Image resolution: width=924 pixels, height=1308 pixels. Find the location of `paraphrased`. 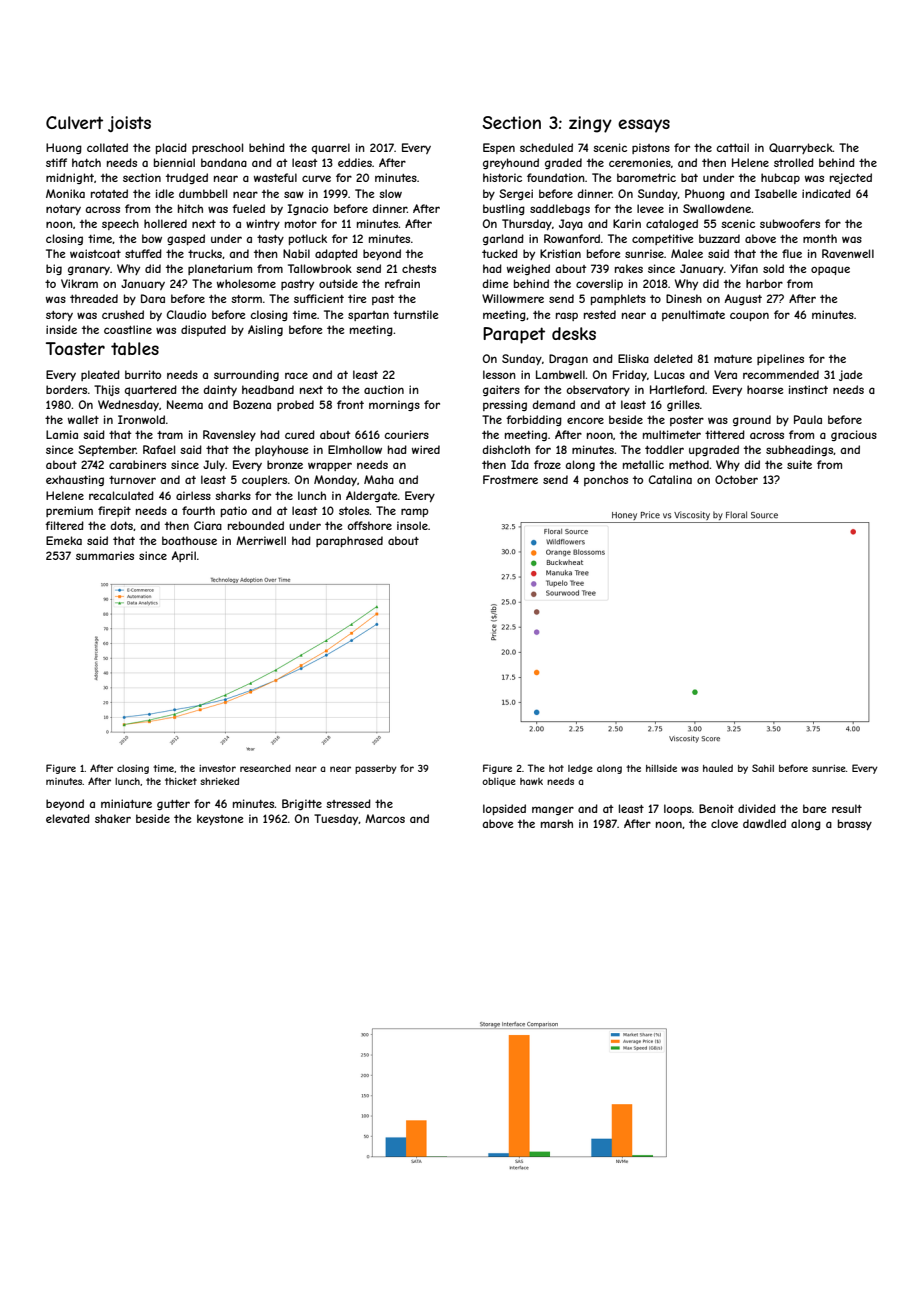

paraphrased is located at coordinates (349, 541).
